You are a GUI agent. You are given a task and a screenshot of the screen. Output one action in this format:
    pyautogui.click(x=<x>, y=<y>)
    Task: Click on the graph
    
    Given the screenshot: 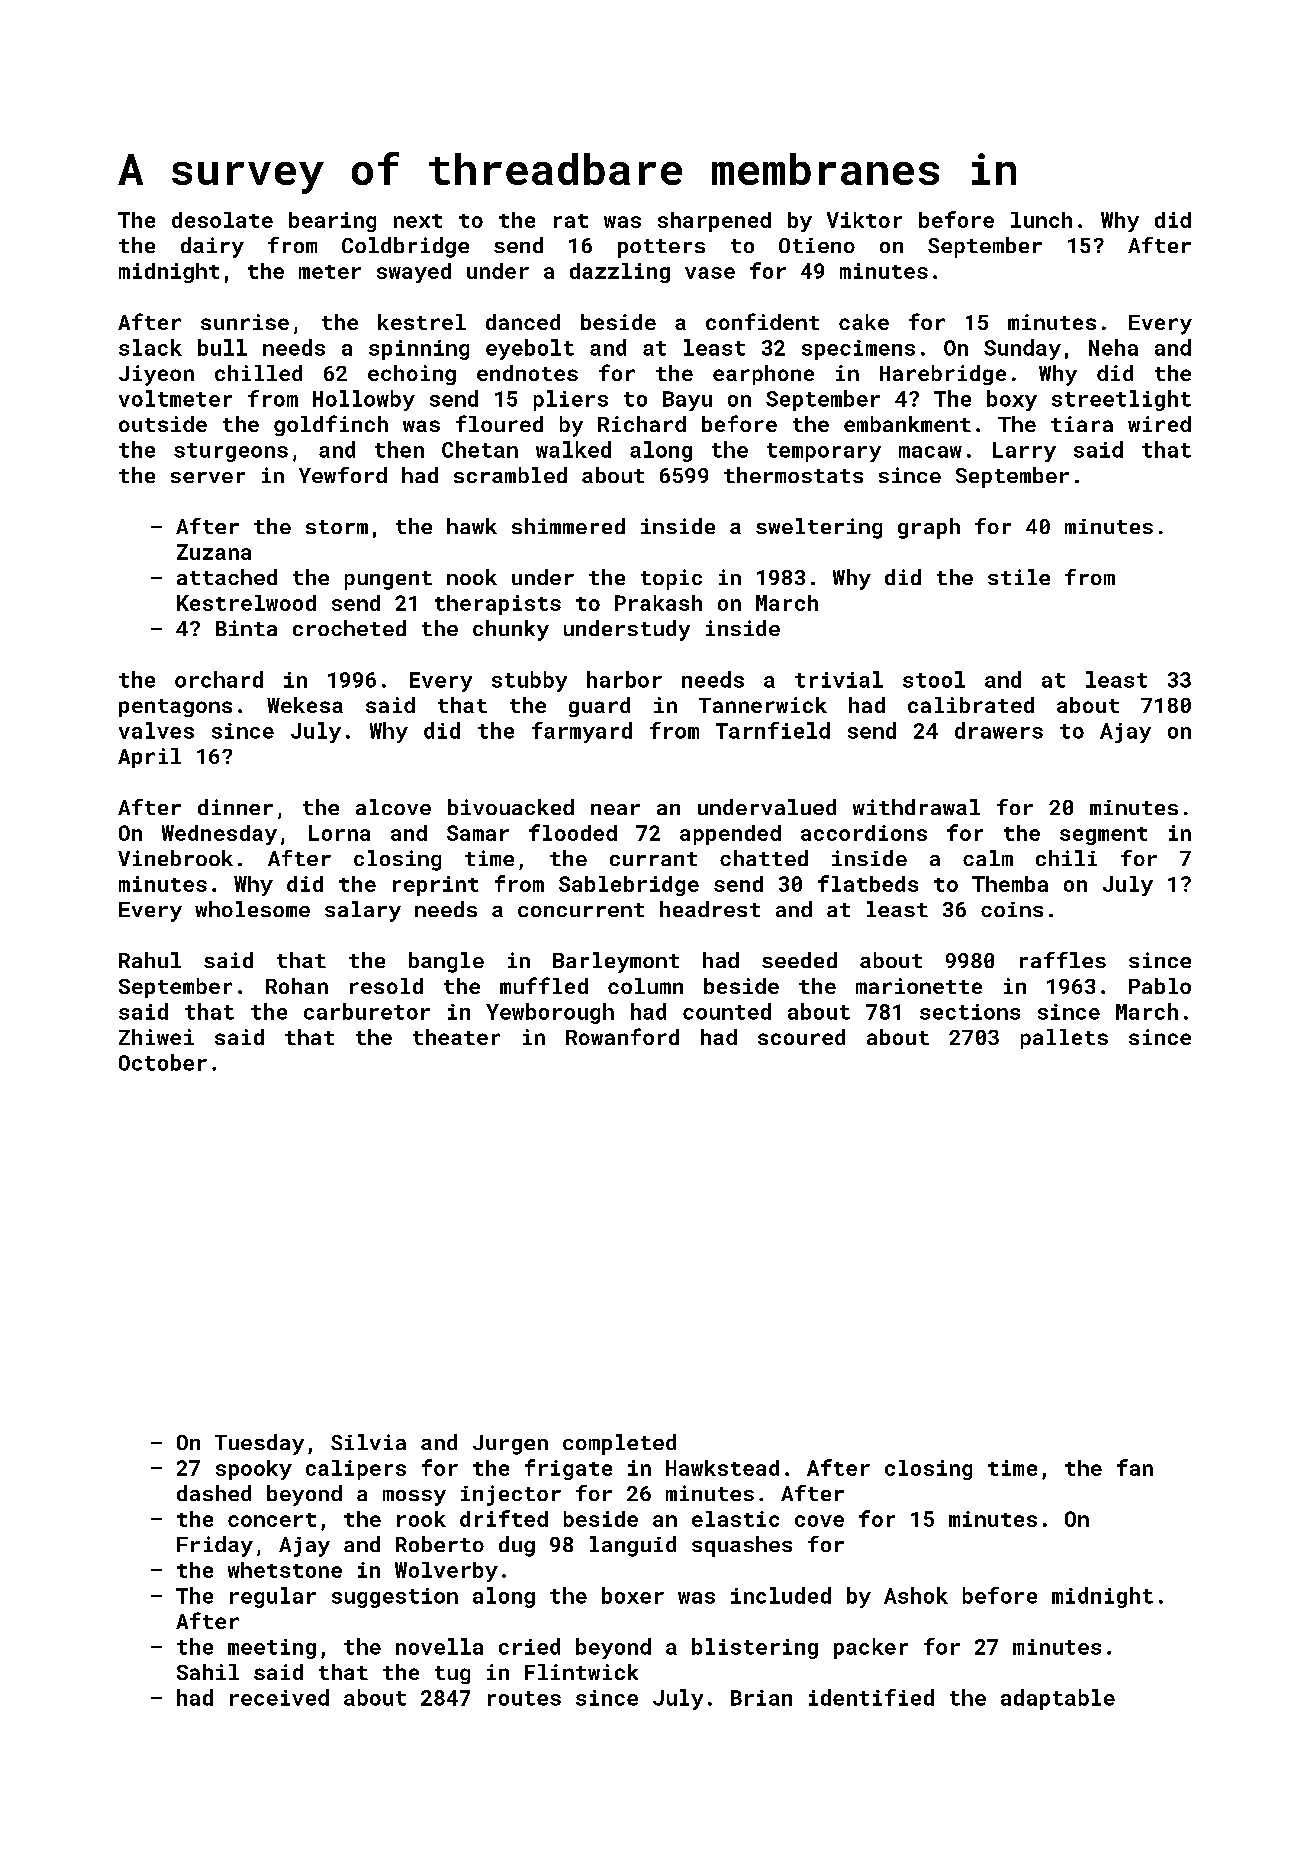 What is the action you would take?
    pyautogui.click(x=929, y=528)
